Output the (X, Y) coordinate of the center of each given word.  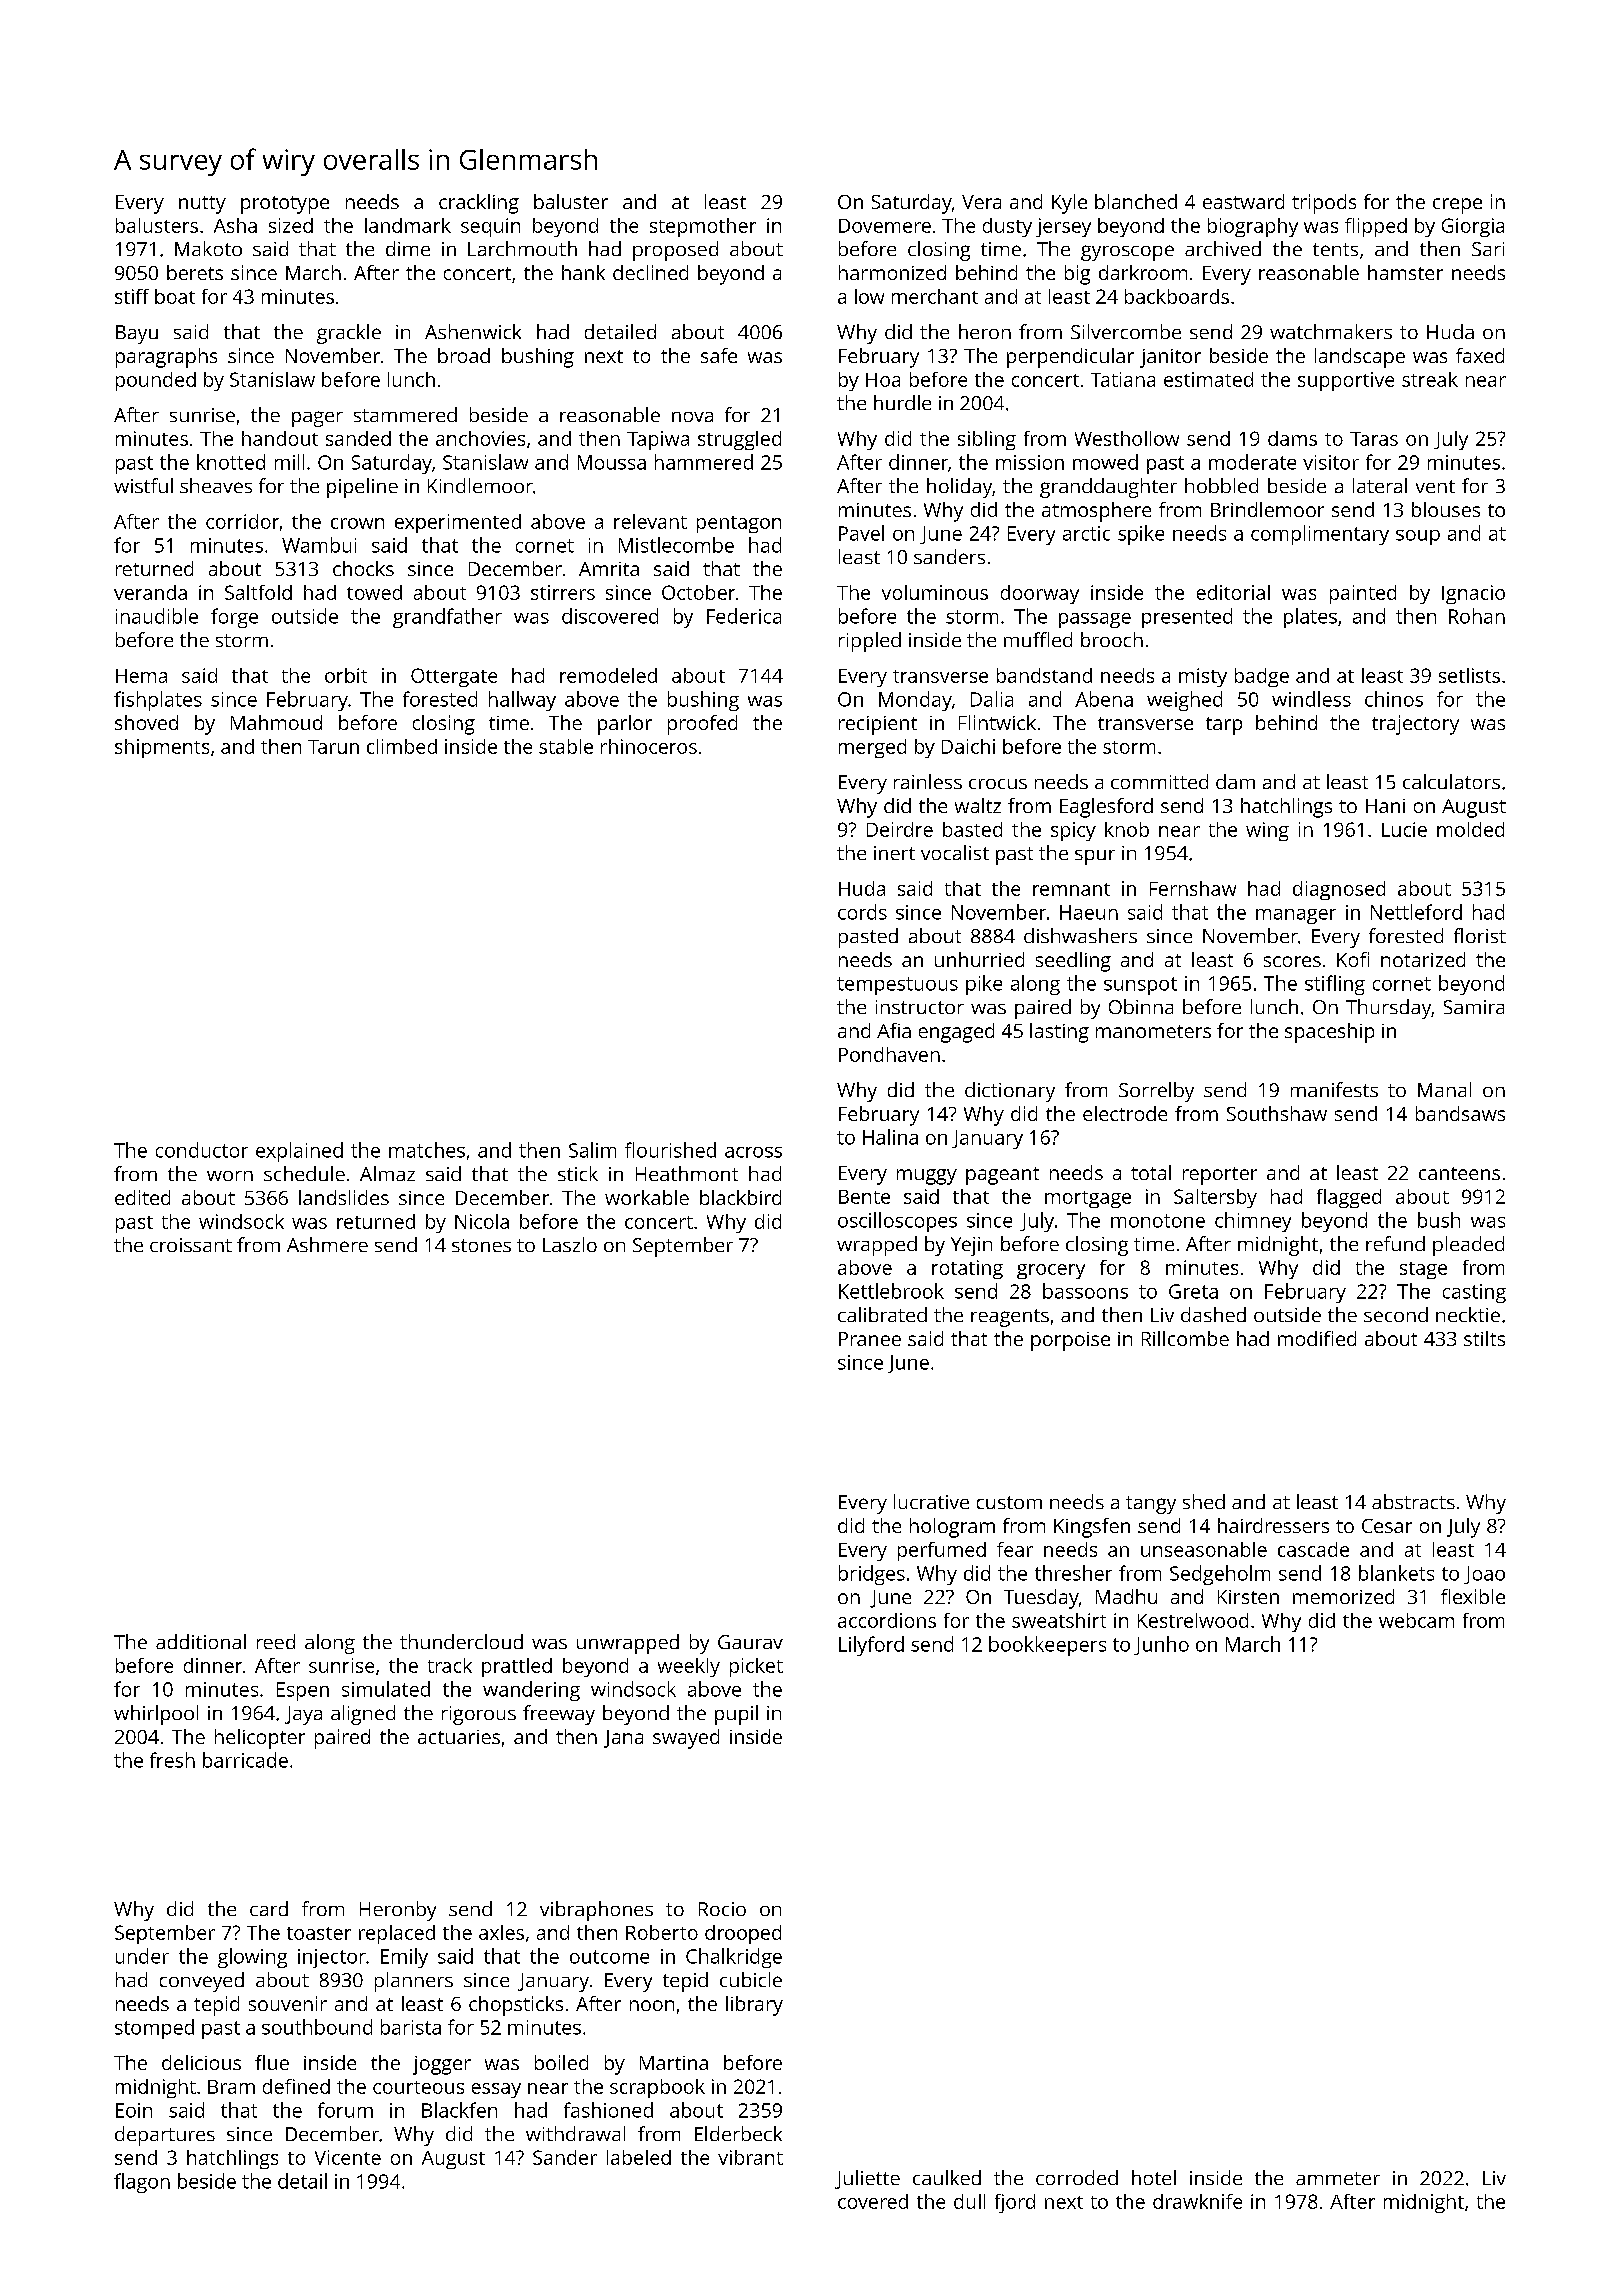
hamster (1405, 272)
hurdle (902, 402)
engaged (956, 1033)
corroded (1077, 2177)
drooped (743, 1934)
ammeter (1338, 2178)
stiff (132, 296)
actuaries (459, 1737)
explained (299, 1152)
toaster (319, 1933)
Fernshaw (1193, 888)
